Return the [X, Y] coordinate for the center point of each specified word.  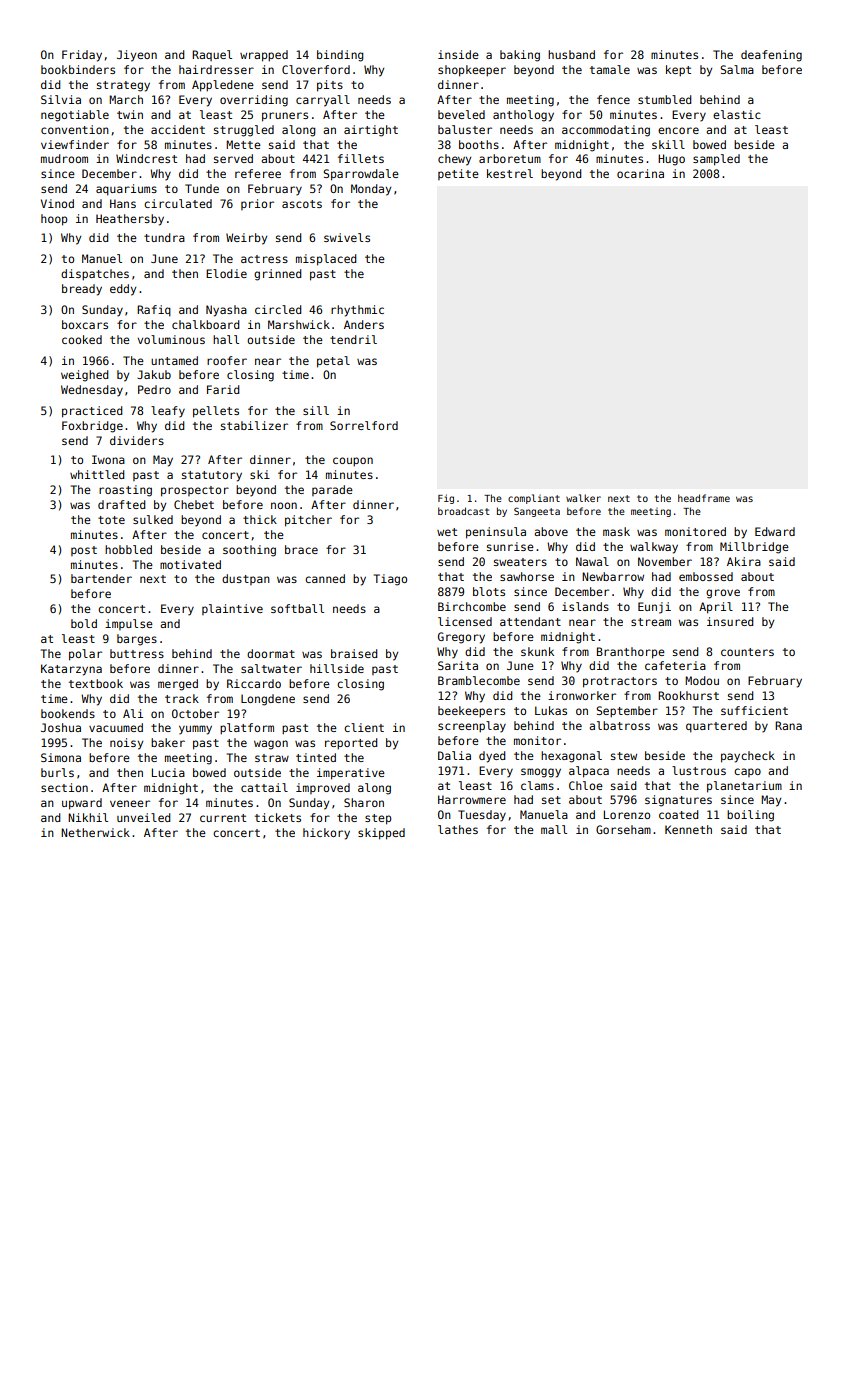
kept [678, 71]
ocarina [640, 173]
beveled [461, 114]
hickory [326, 834]
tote [111, 520]
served [233, 158]
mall [554, 829]
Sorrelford [364, 425]
